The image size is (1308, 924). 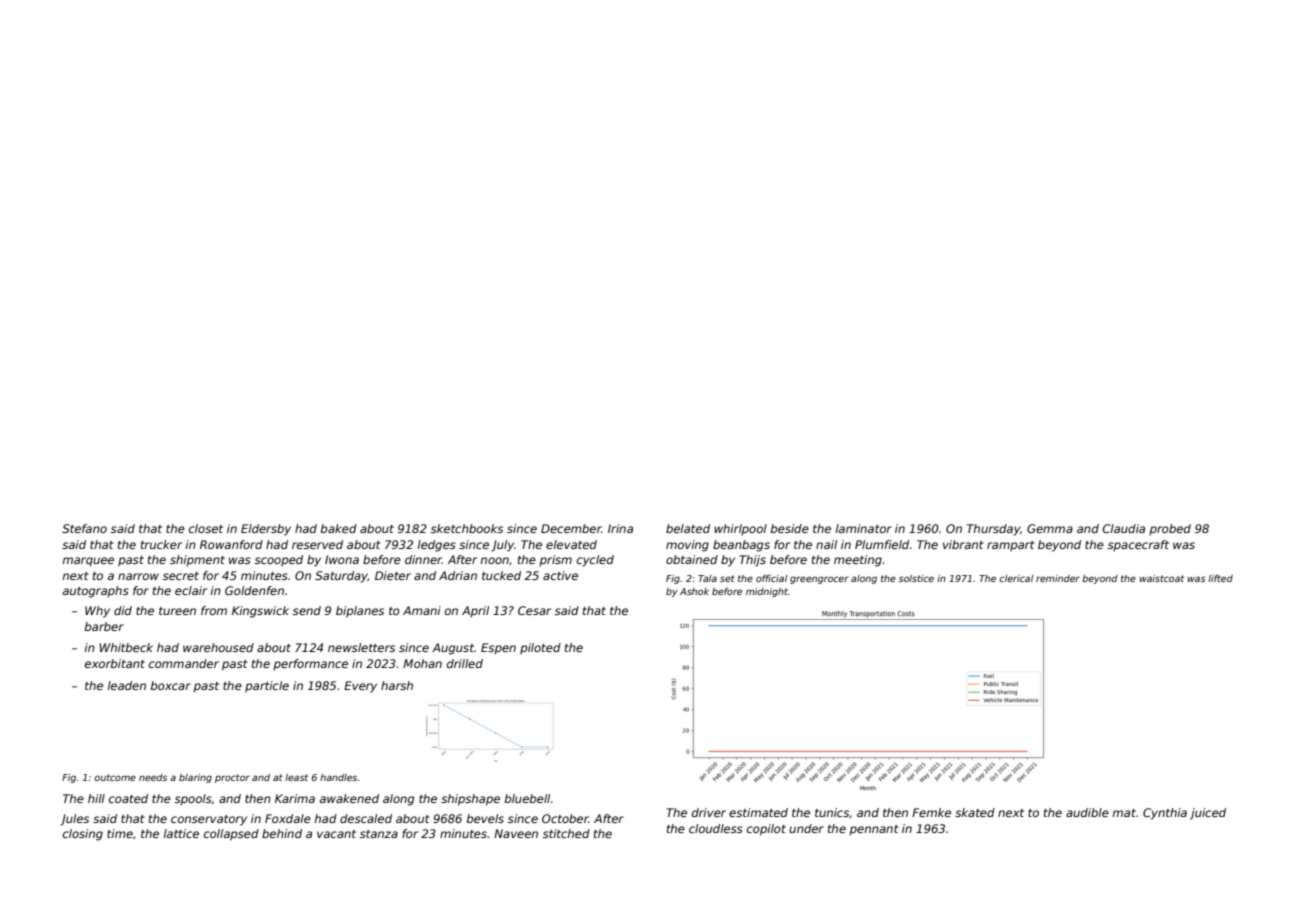 I want to click on skated, so click(x=975, y=812).
